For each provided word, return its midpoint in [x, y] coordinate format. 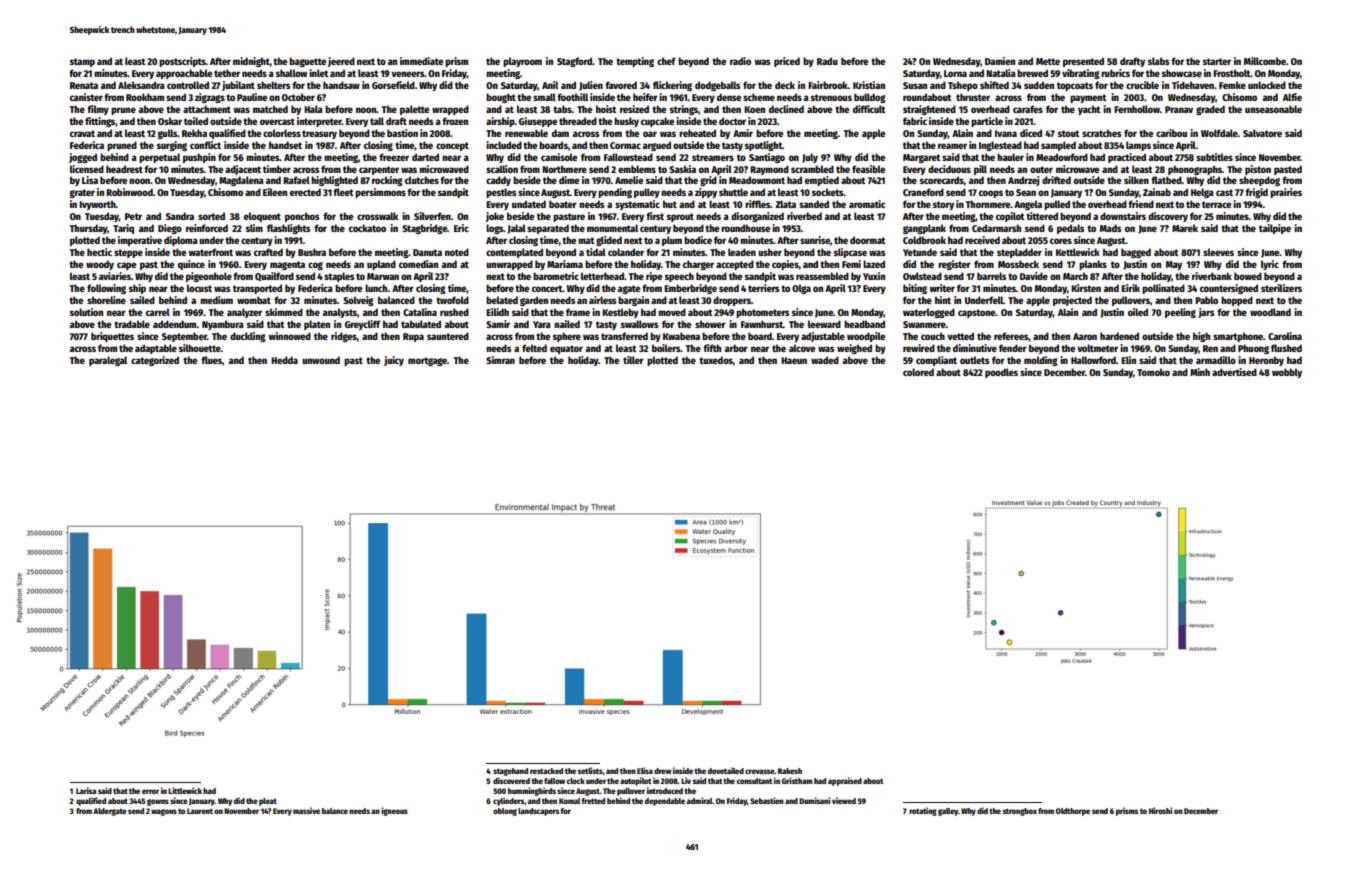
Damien [1000, 61]
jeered [341, 62]
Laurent [200, 811]
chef [666, 61]
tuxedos [716, 360]
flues [211, 360]
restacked [546, 771]
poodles [1001, 373]
